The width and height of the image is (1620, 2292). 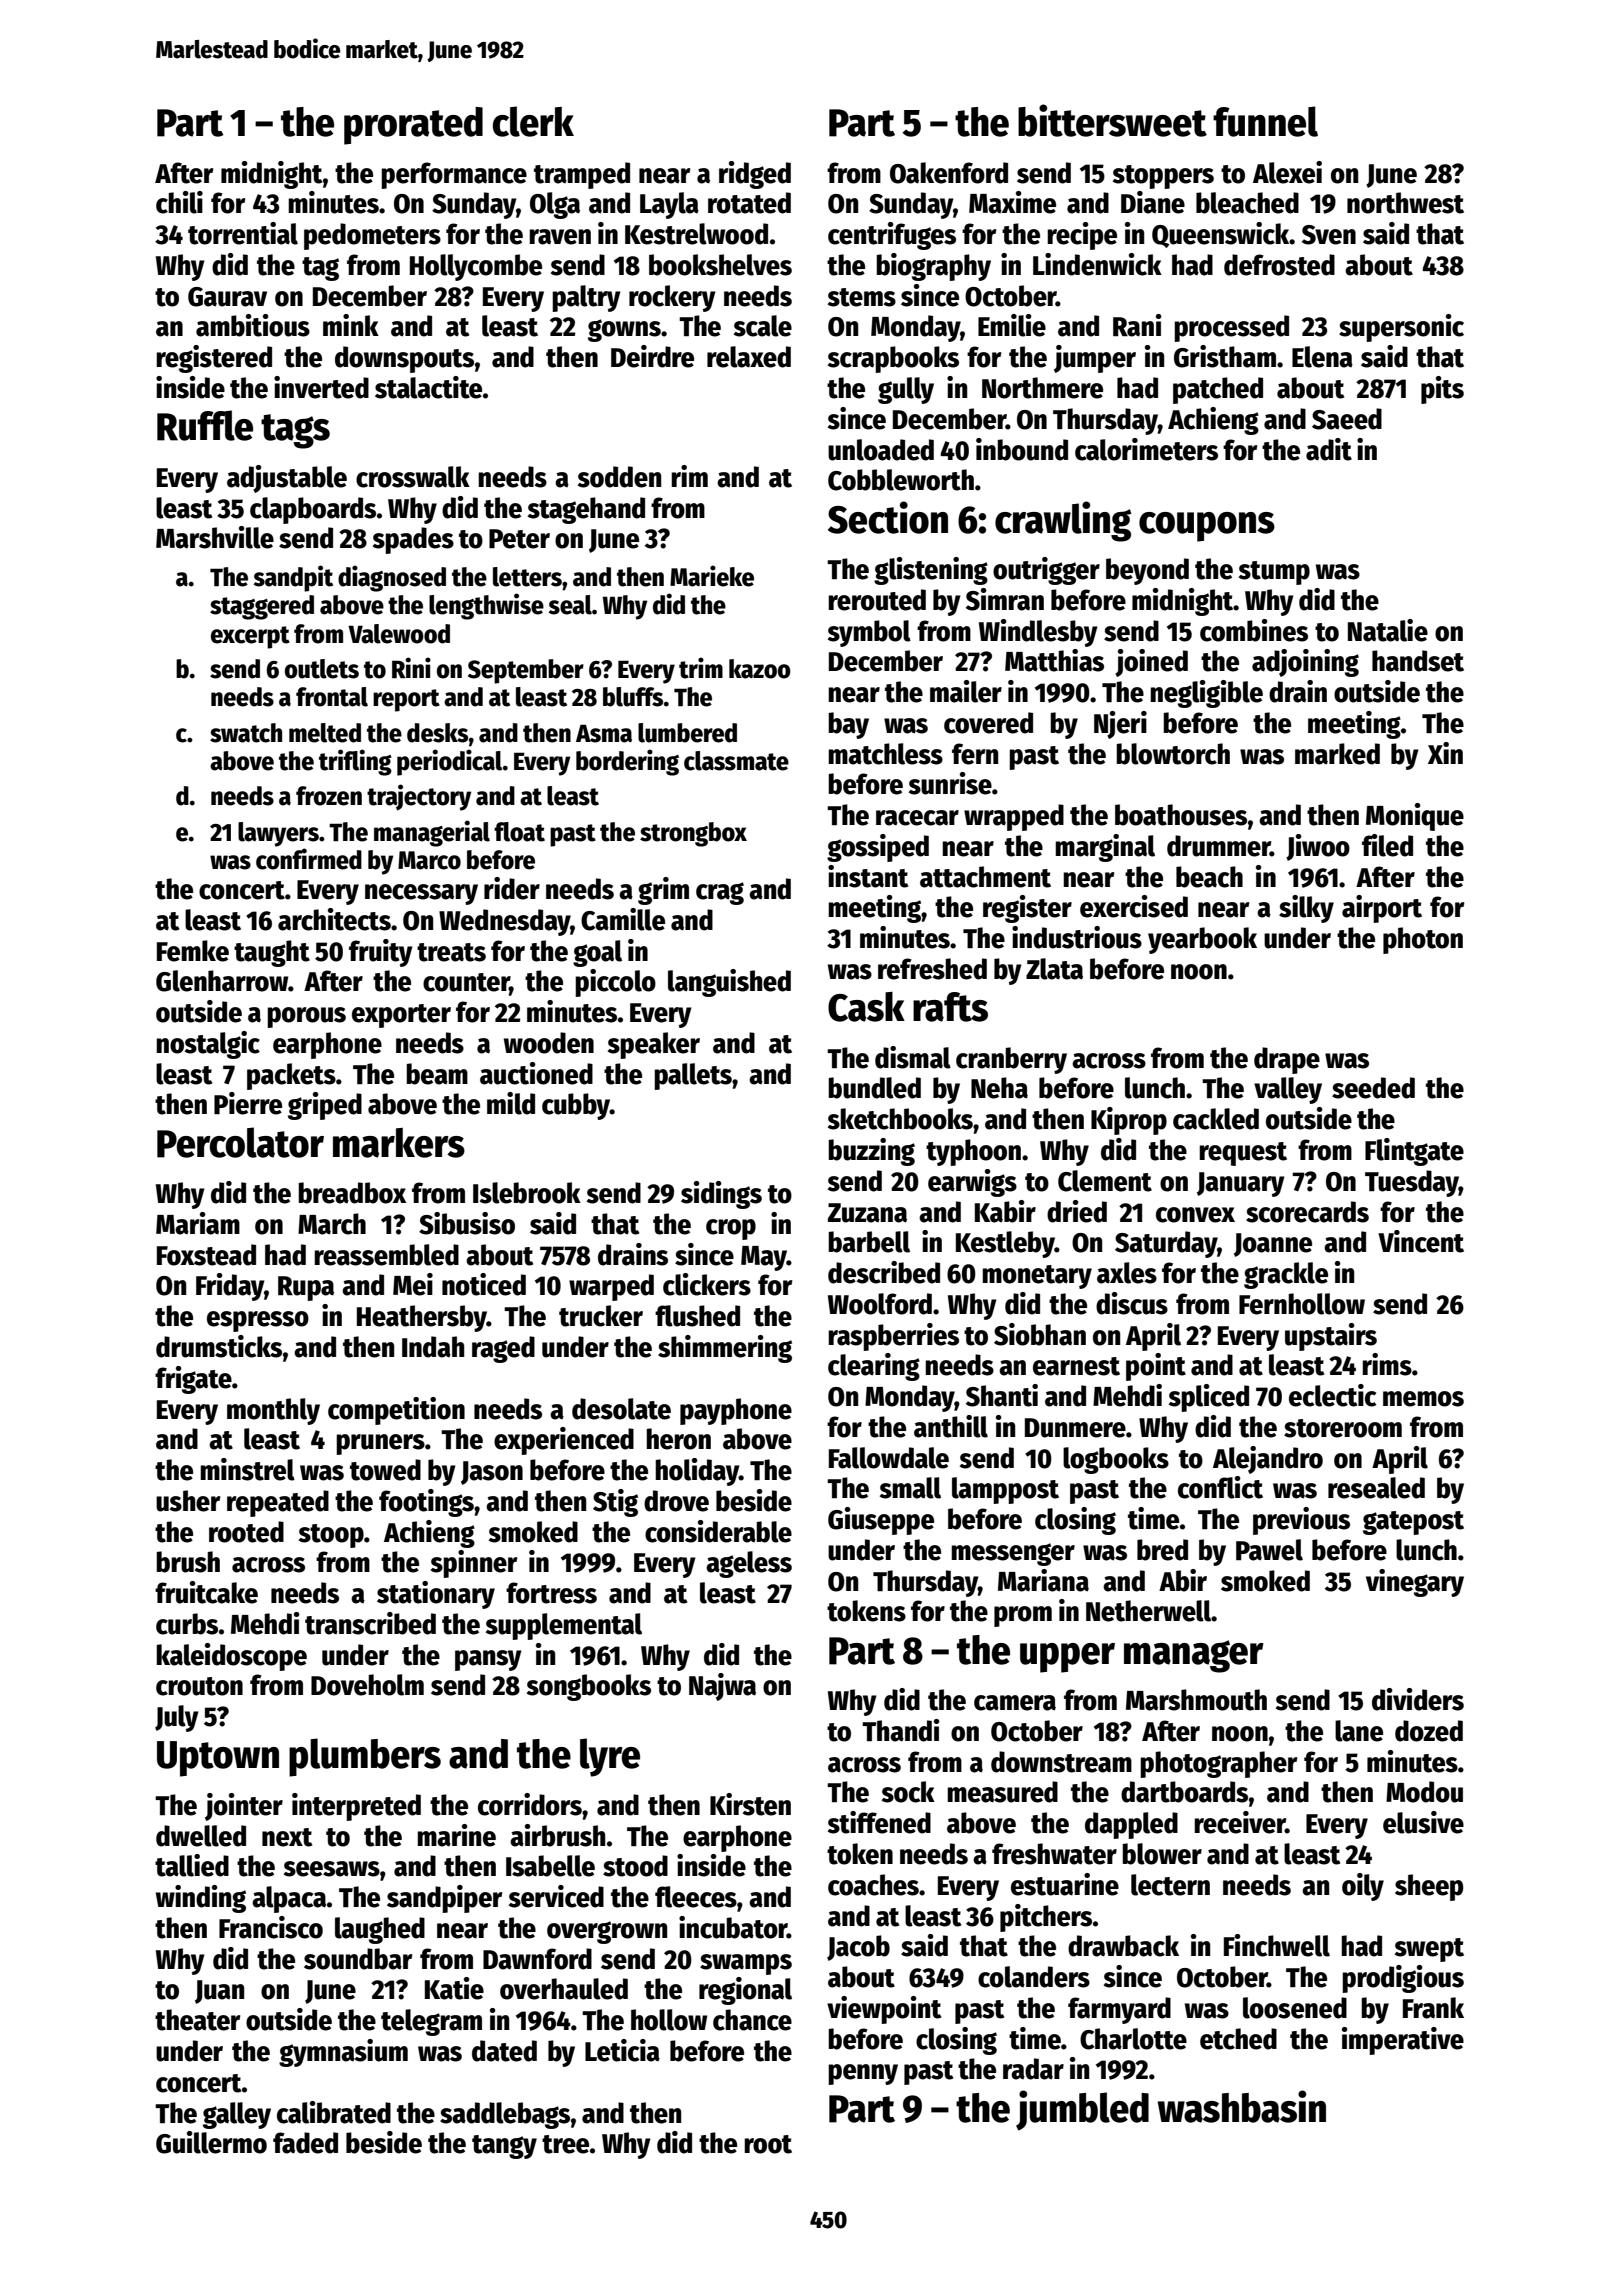 What do you see at coordinates (1054, 660) in the image?
I see `Matthias` at bounding box center [1054, 660].
